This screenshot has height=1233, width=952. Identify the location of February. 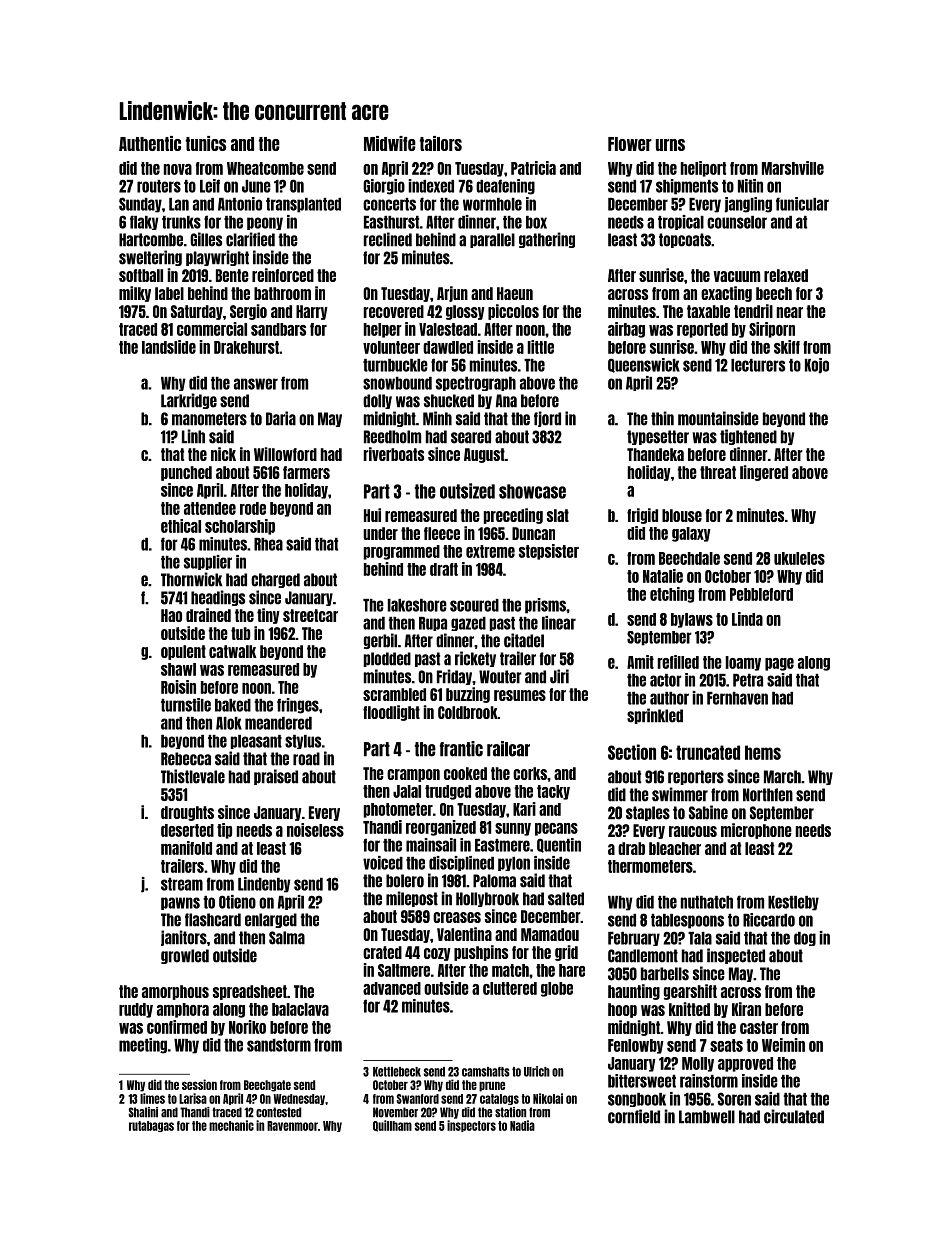
(634, 939).
